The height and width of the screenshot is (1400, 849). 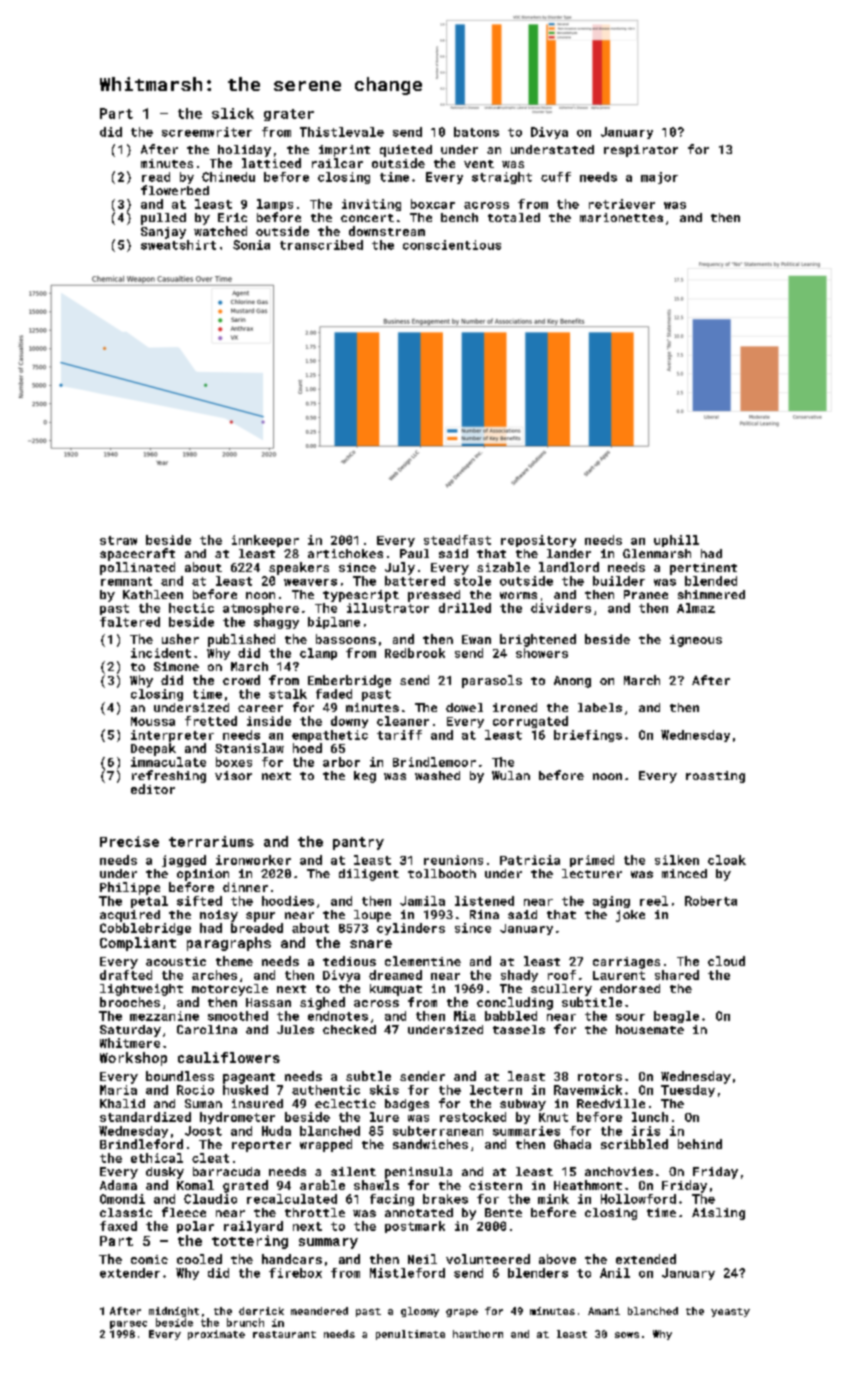 I want to click on innkeeper, so click(x=265, y=541).
